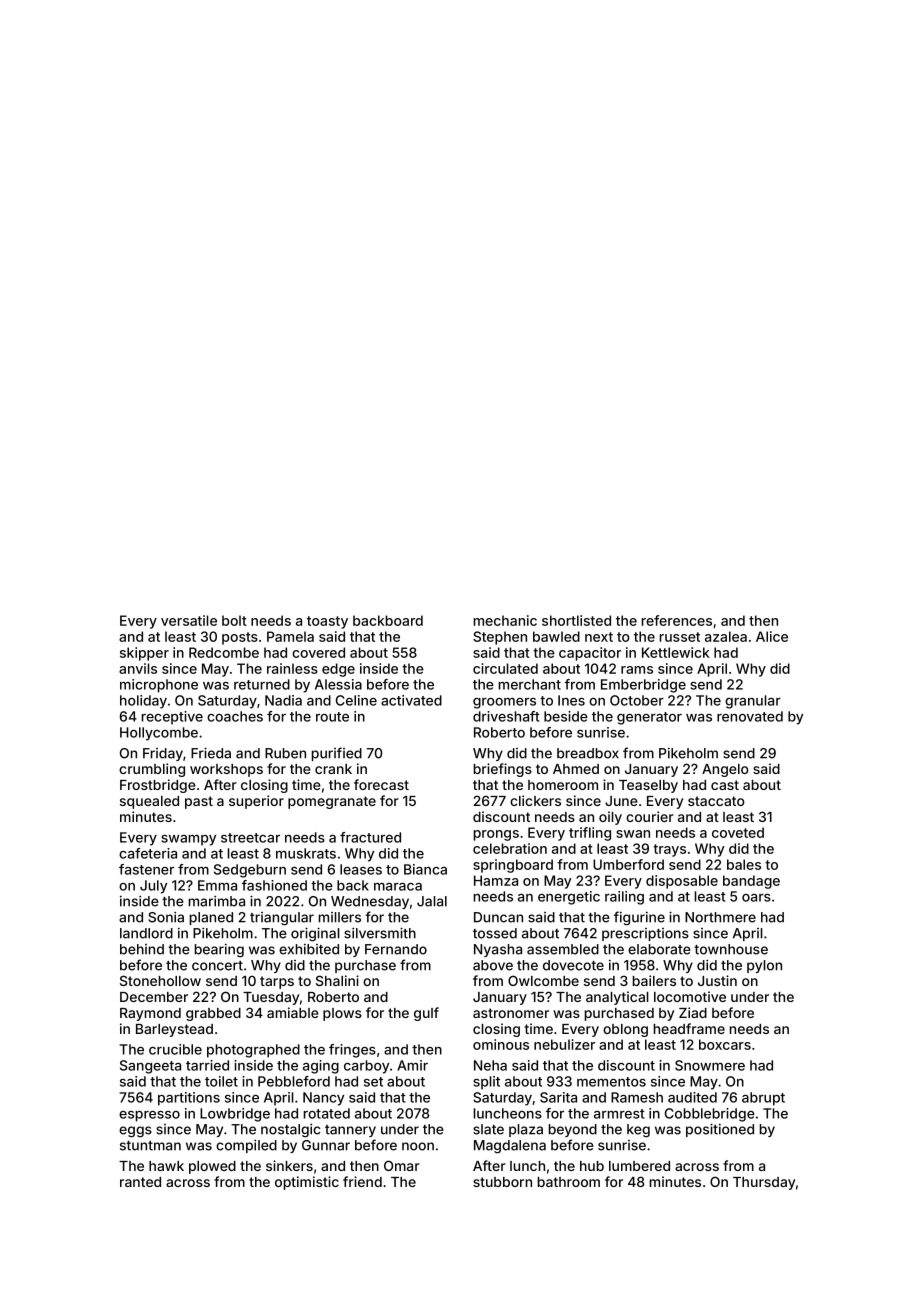 The image size is (924, 1308). I want to click on Ruben, so click(285, 753).
